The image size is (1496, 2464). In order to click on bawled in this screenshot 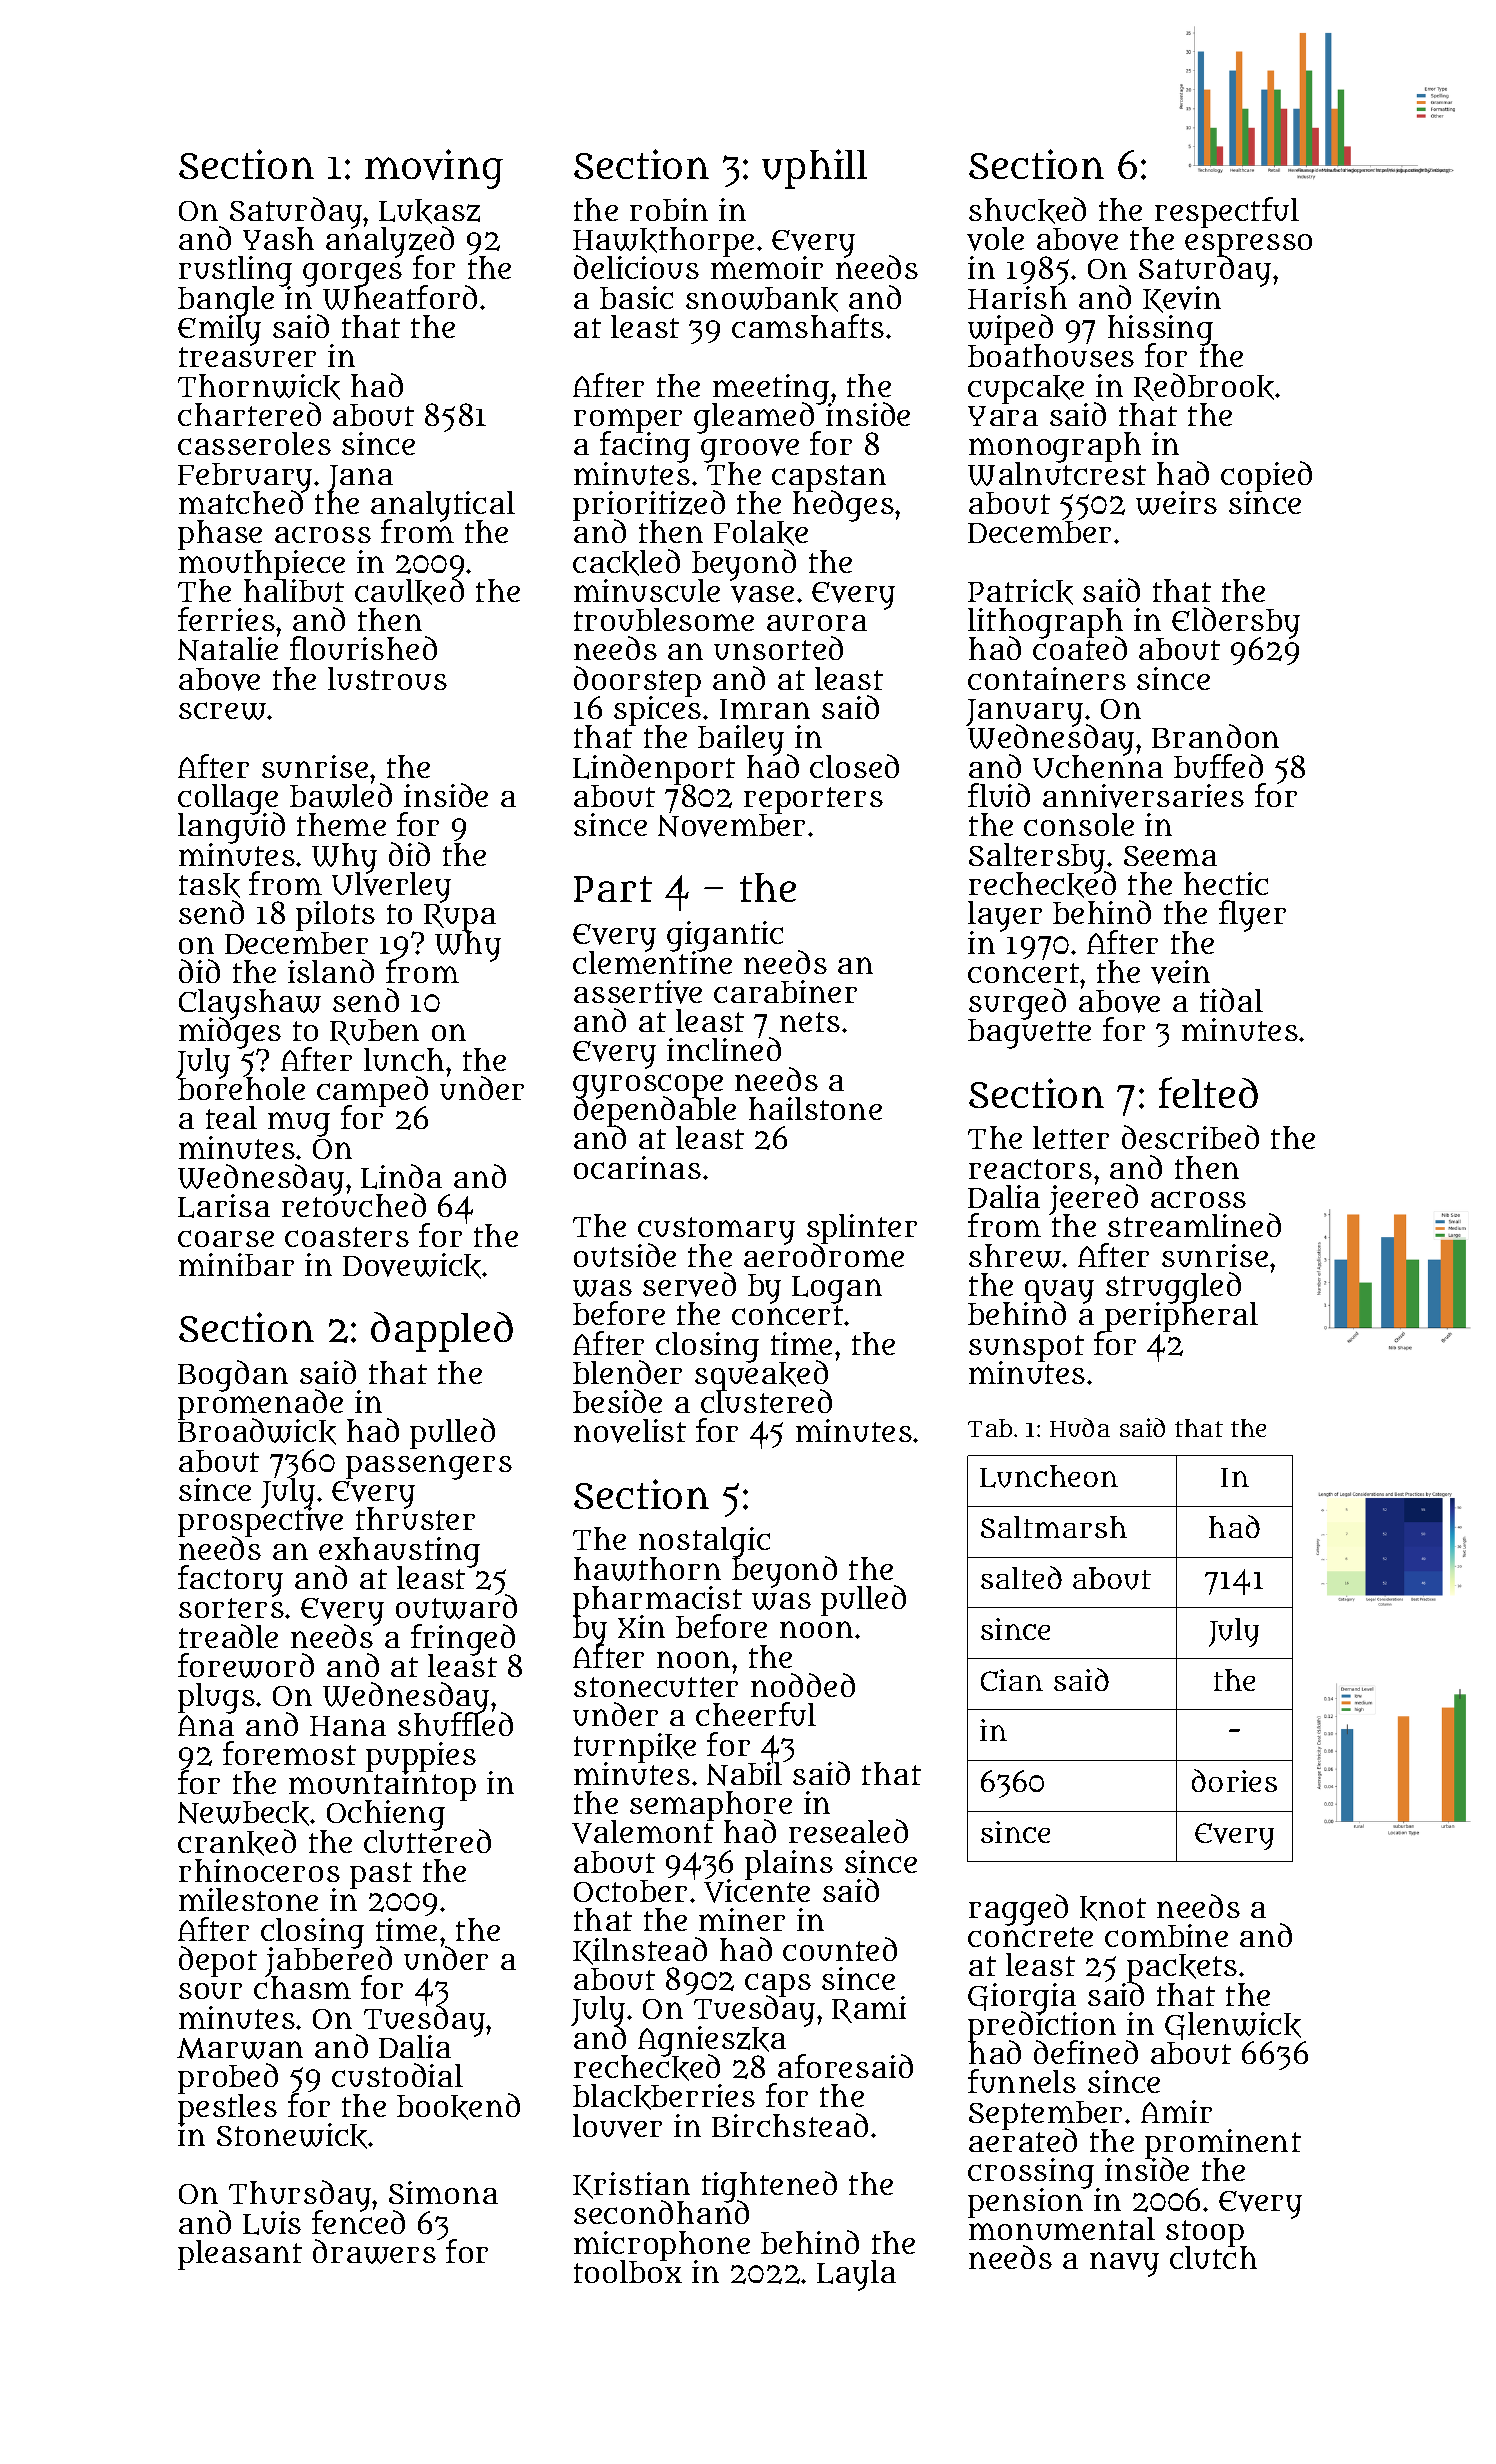, I will do `click(341, 796)`.
